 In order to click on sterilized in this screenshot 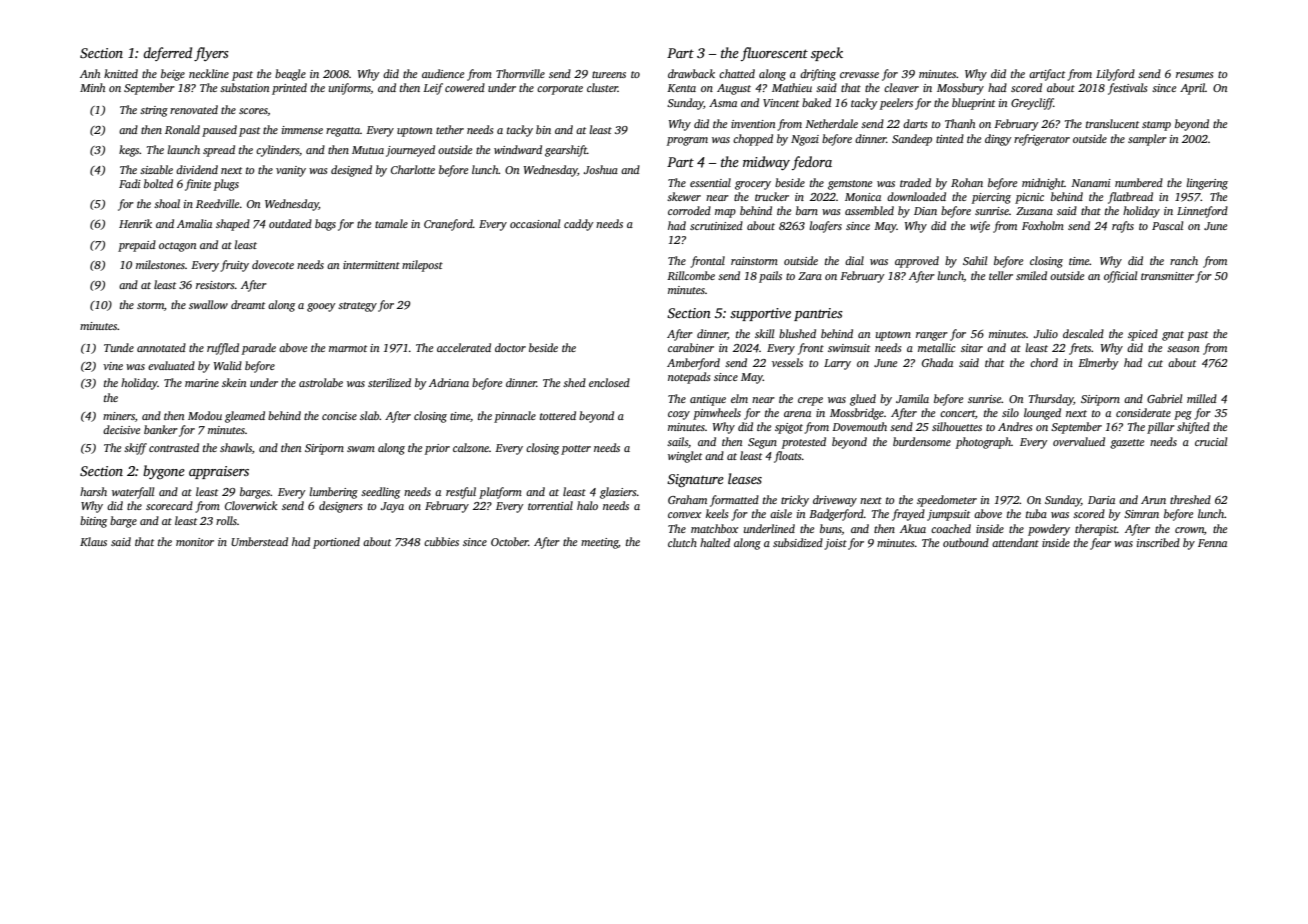, I will do `click(389, 382)`.
